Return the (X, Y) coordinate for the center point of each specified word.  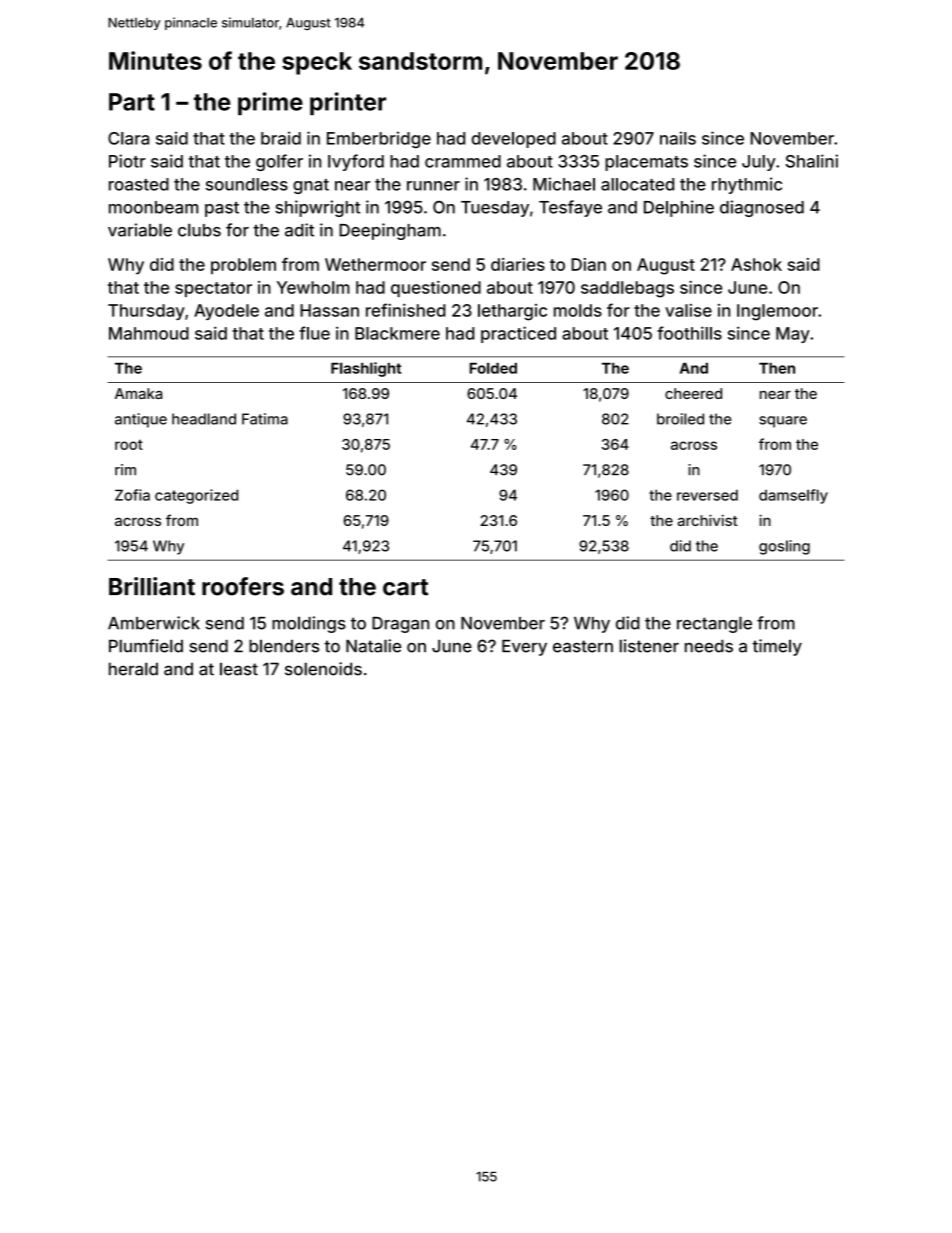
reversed (707, 495)
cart (405, 587)
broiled (680, 419)
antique (141, 420)
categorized (196, 496)
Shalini (811, 161)
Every (524, 648)
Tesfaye (570, 208)
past (222, 209)
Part (132, 102)
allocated (637, 184)
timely (777, 647)
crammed (463, 161)
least (239, 669)
